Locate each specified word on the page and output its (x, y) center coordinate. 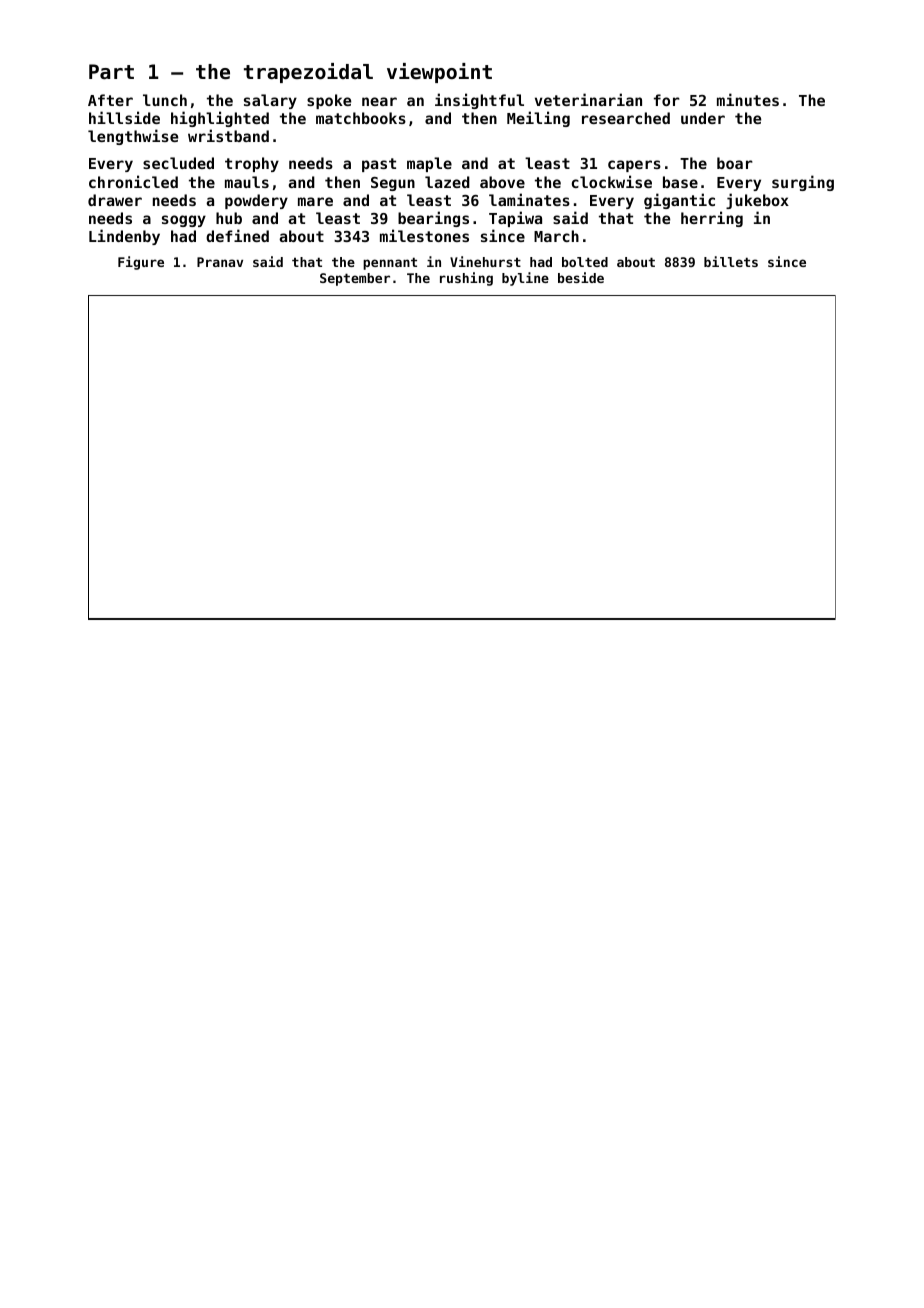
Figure (141, 263)
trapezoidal (308, 73)
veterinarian (588, 99)
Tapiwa (515, 219)
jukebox (757, 201)
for (667, 100)
